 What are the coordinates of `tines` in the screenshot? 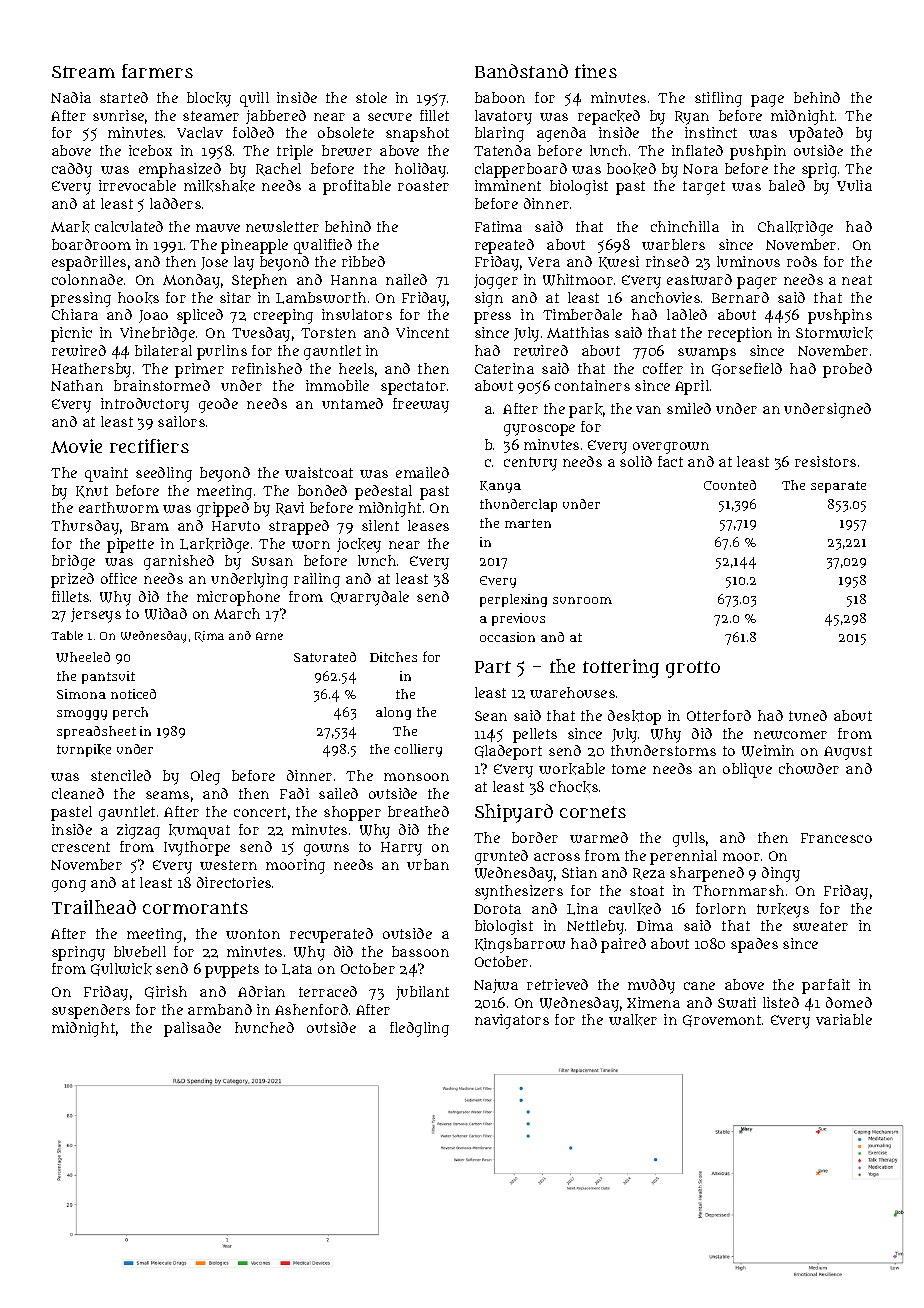 It's located at (596, 71).
